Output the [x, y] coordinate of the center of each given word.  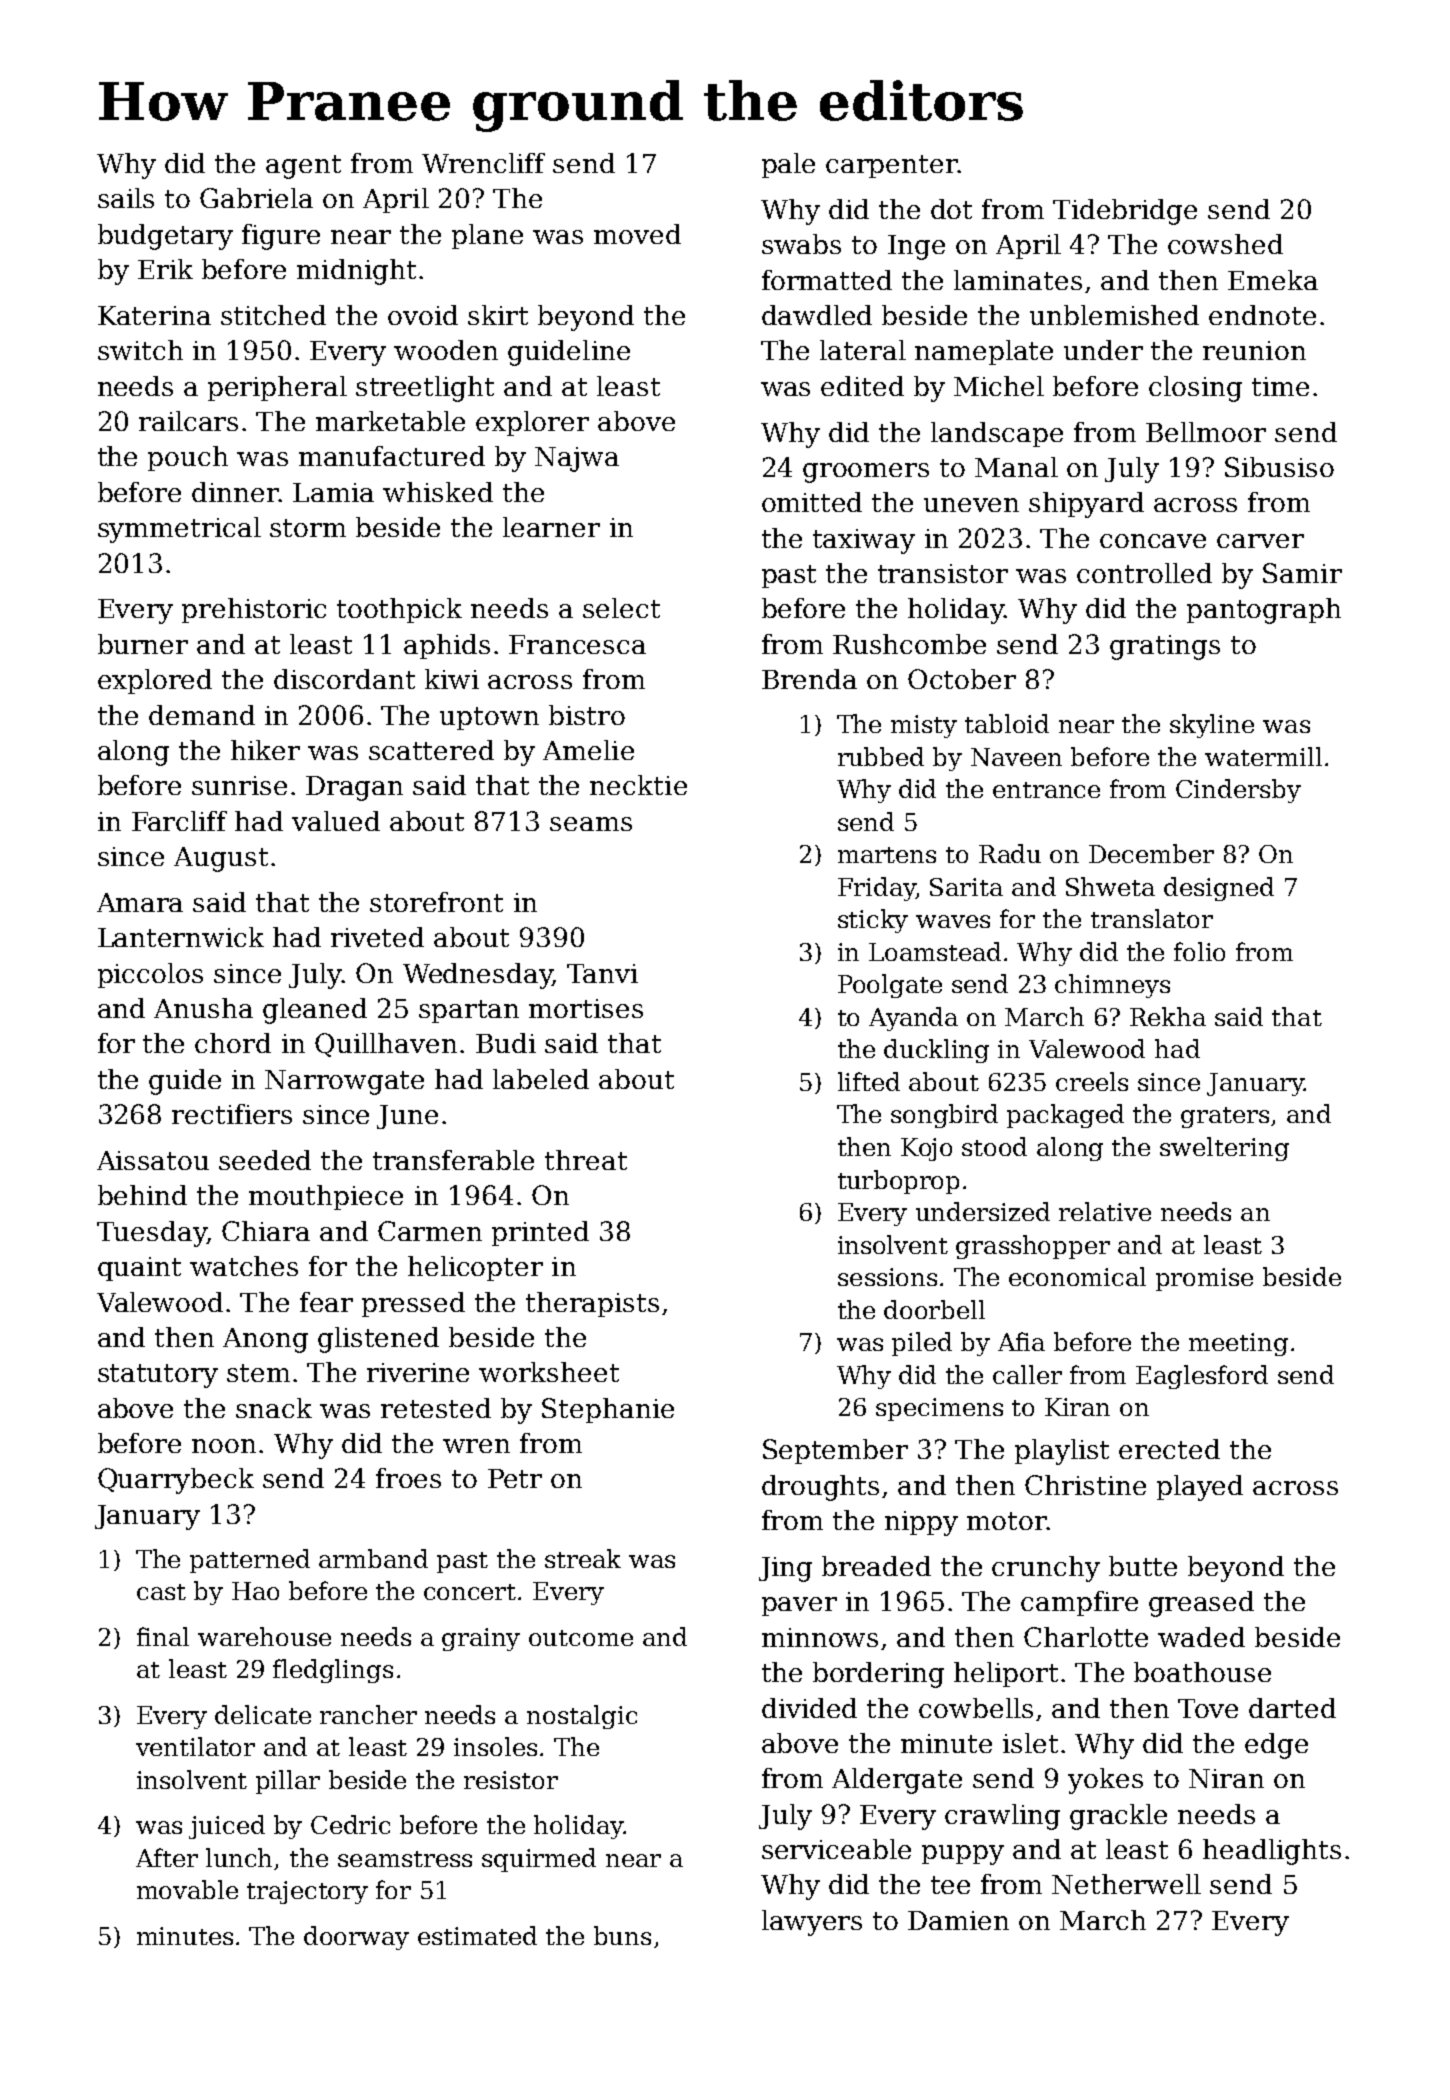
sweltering [1224, 1149]
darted [1292, 1708]
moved [637, 234]
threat [586, 1160]
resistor [511, 1780]
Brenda [809, 679]
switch [140, 350]
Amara [140, 902]
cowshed [1225, 244]
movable [187, 1889]
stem [258, 1373]
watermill [1263, 756]
